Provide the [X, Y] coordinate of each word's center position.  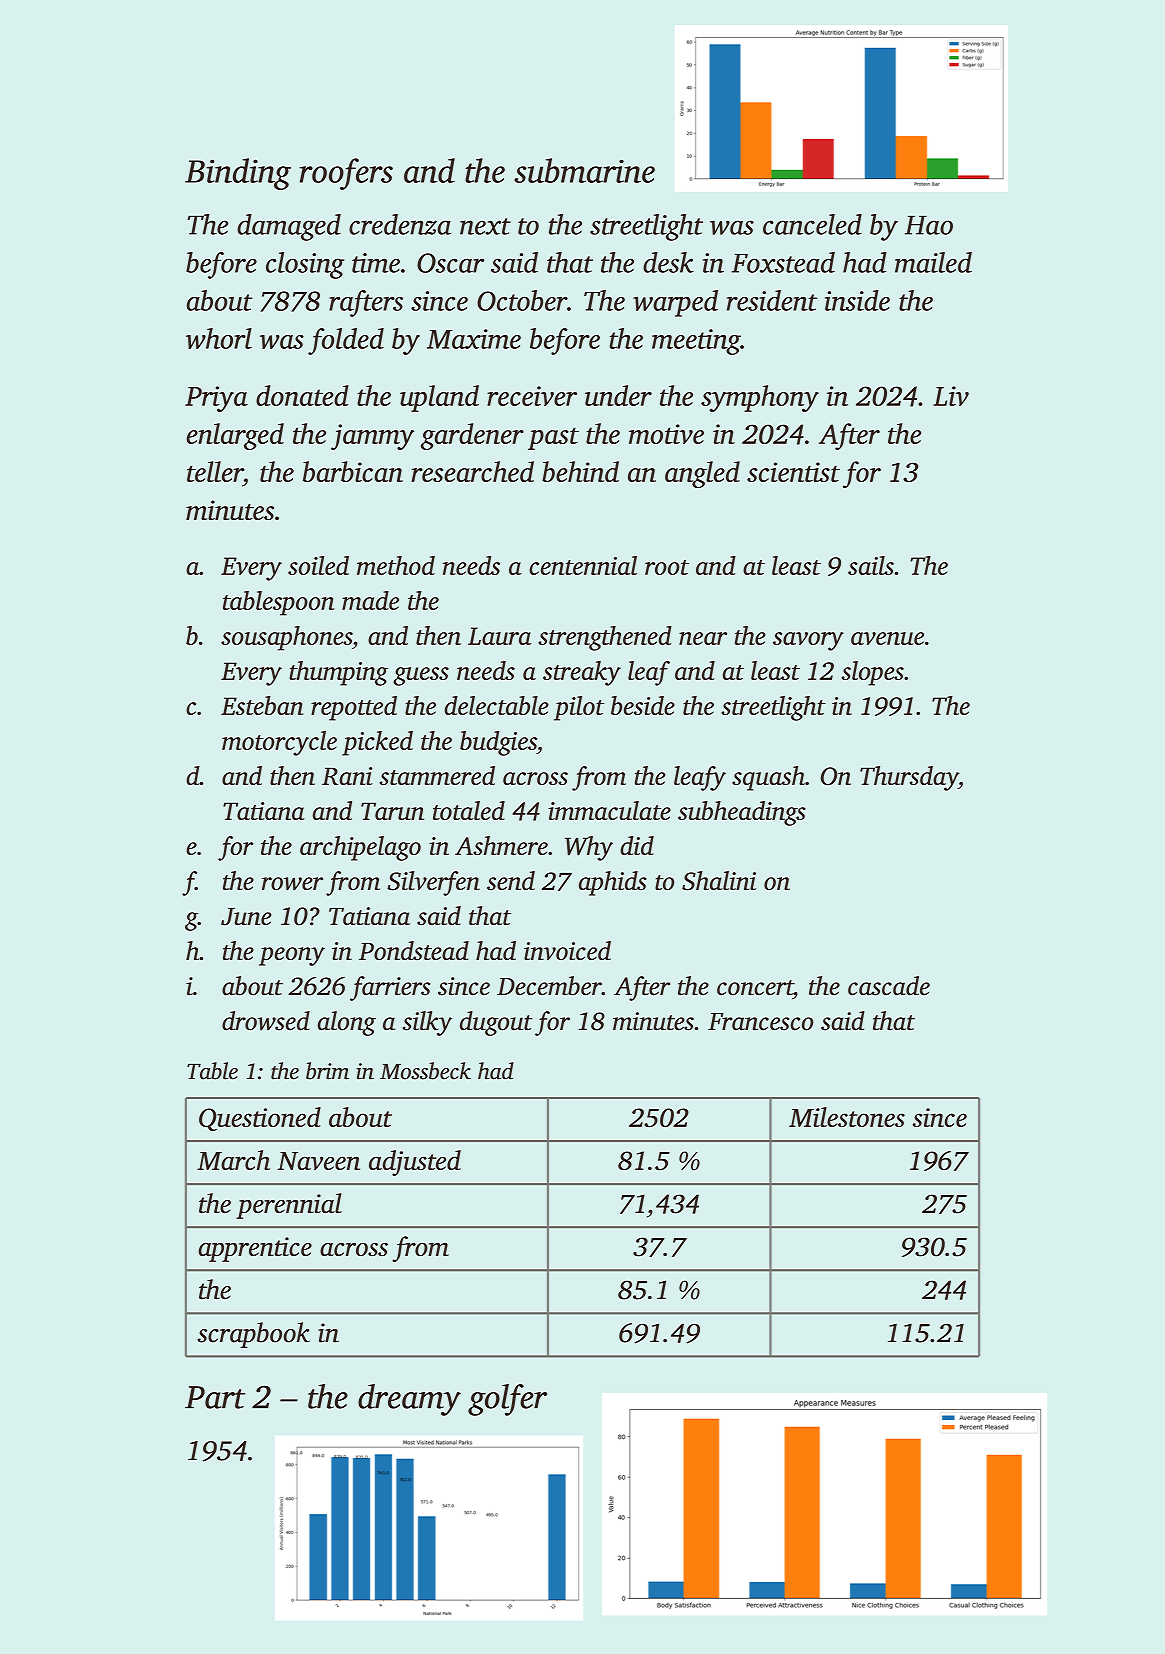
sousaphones [286, 638]
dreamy [409, 1400]
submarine [584, 170]
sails [871, 565]
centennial [583, 565]
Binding [238, 174]
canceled [812, 224]
